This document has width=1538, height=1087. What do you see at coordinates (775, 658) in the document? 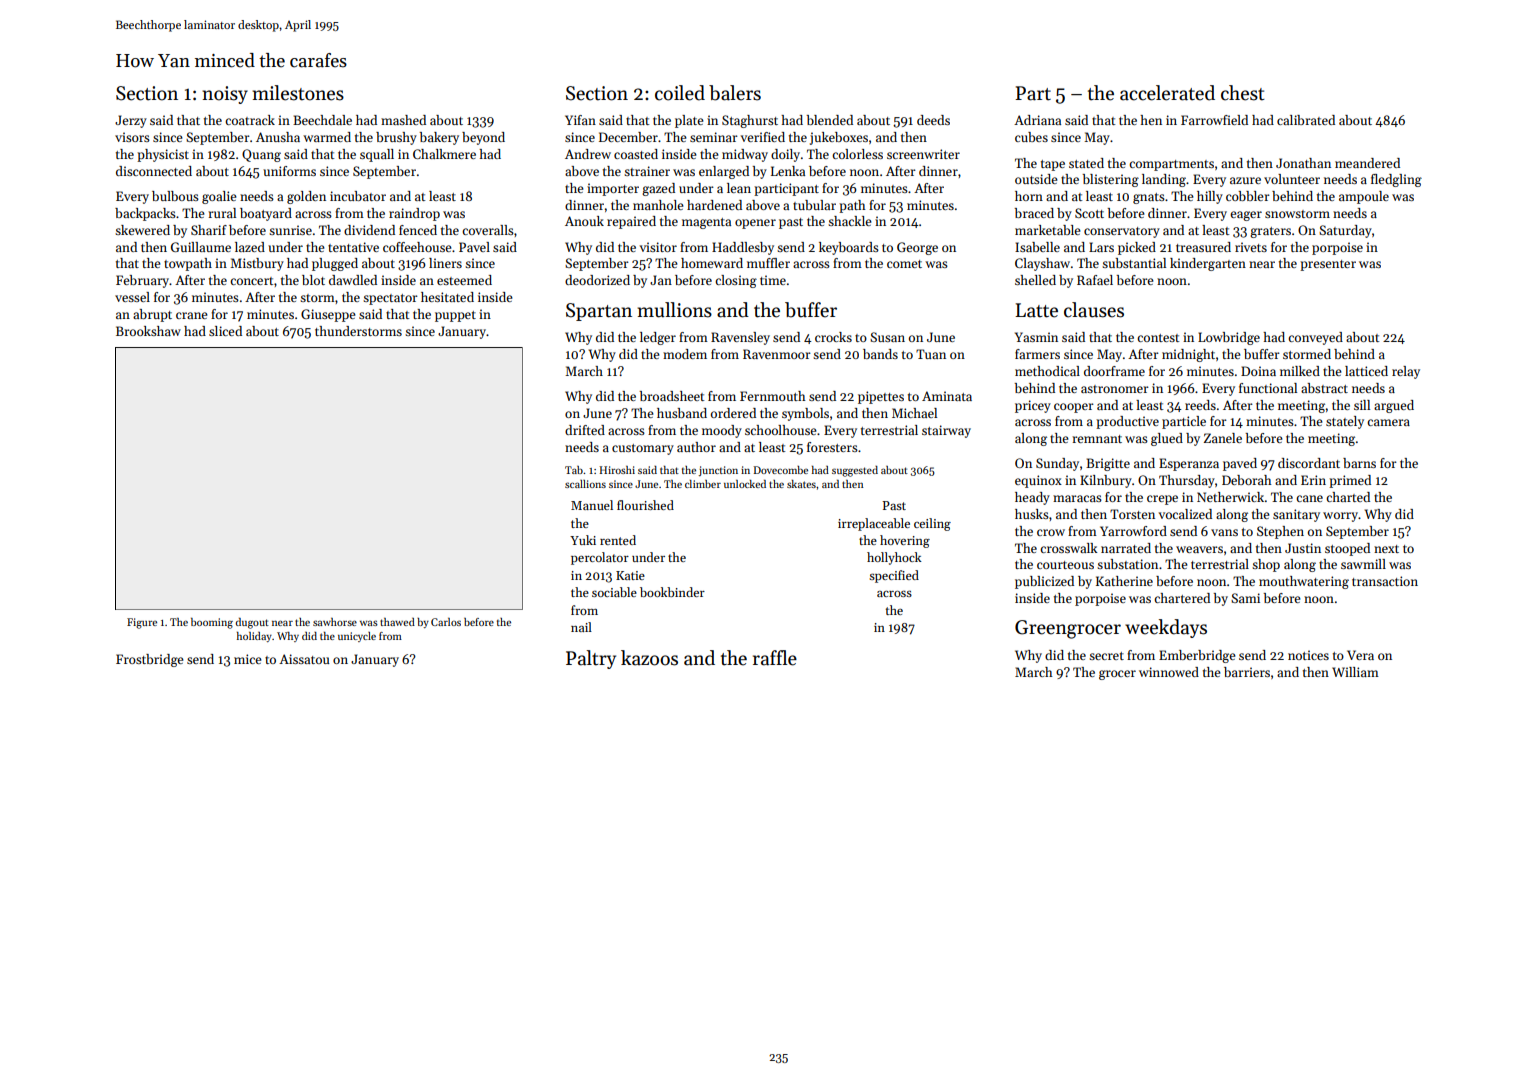
I see `raffle` at bounding box center [775, 658].
